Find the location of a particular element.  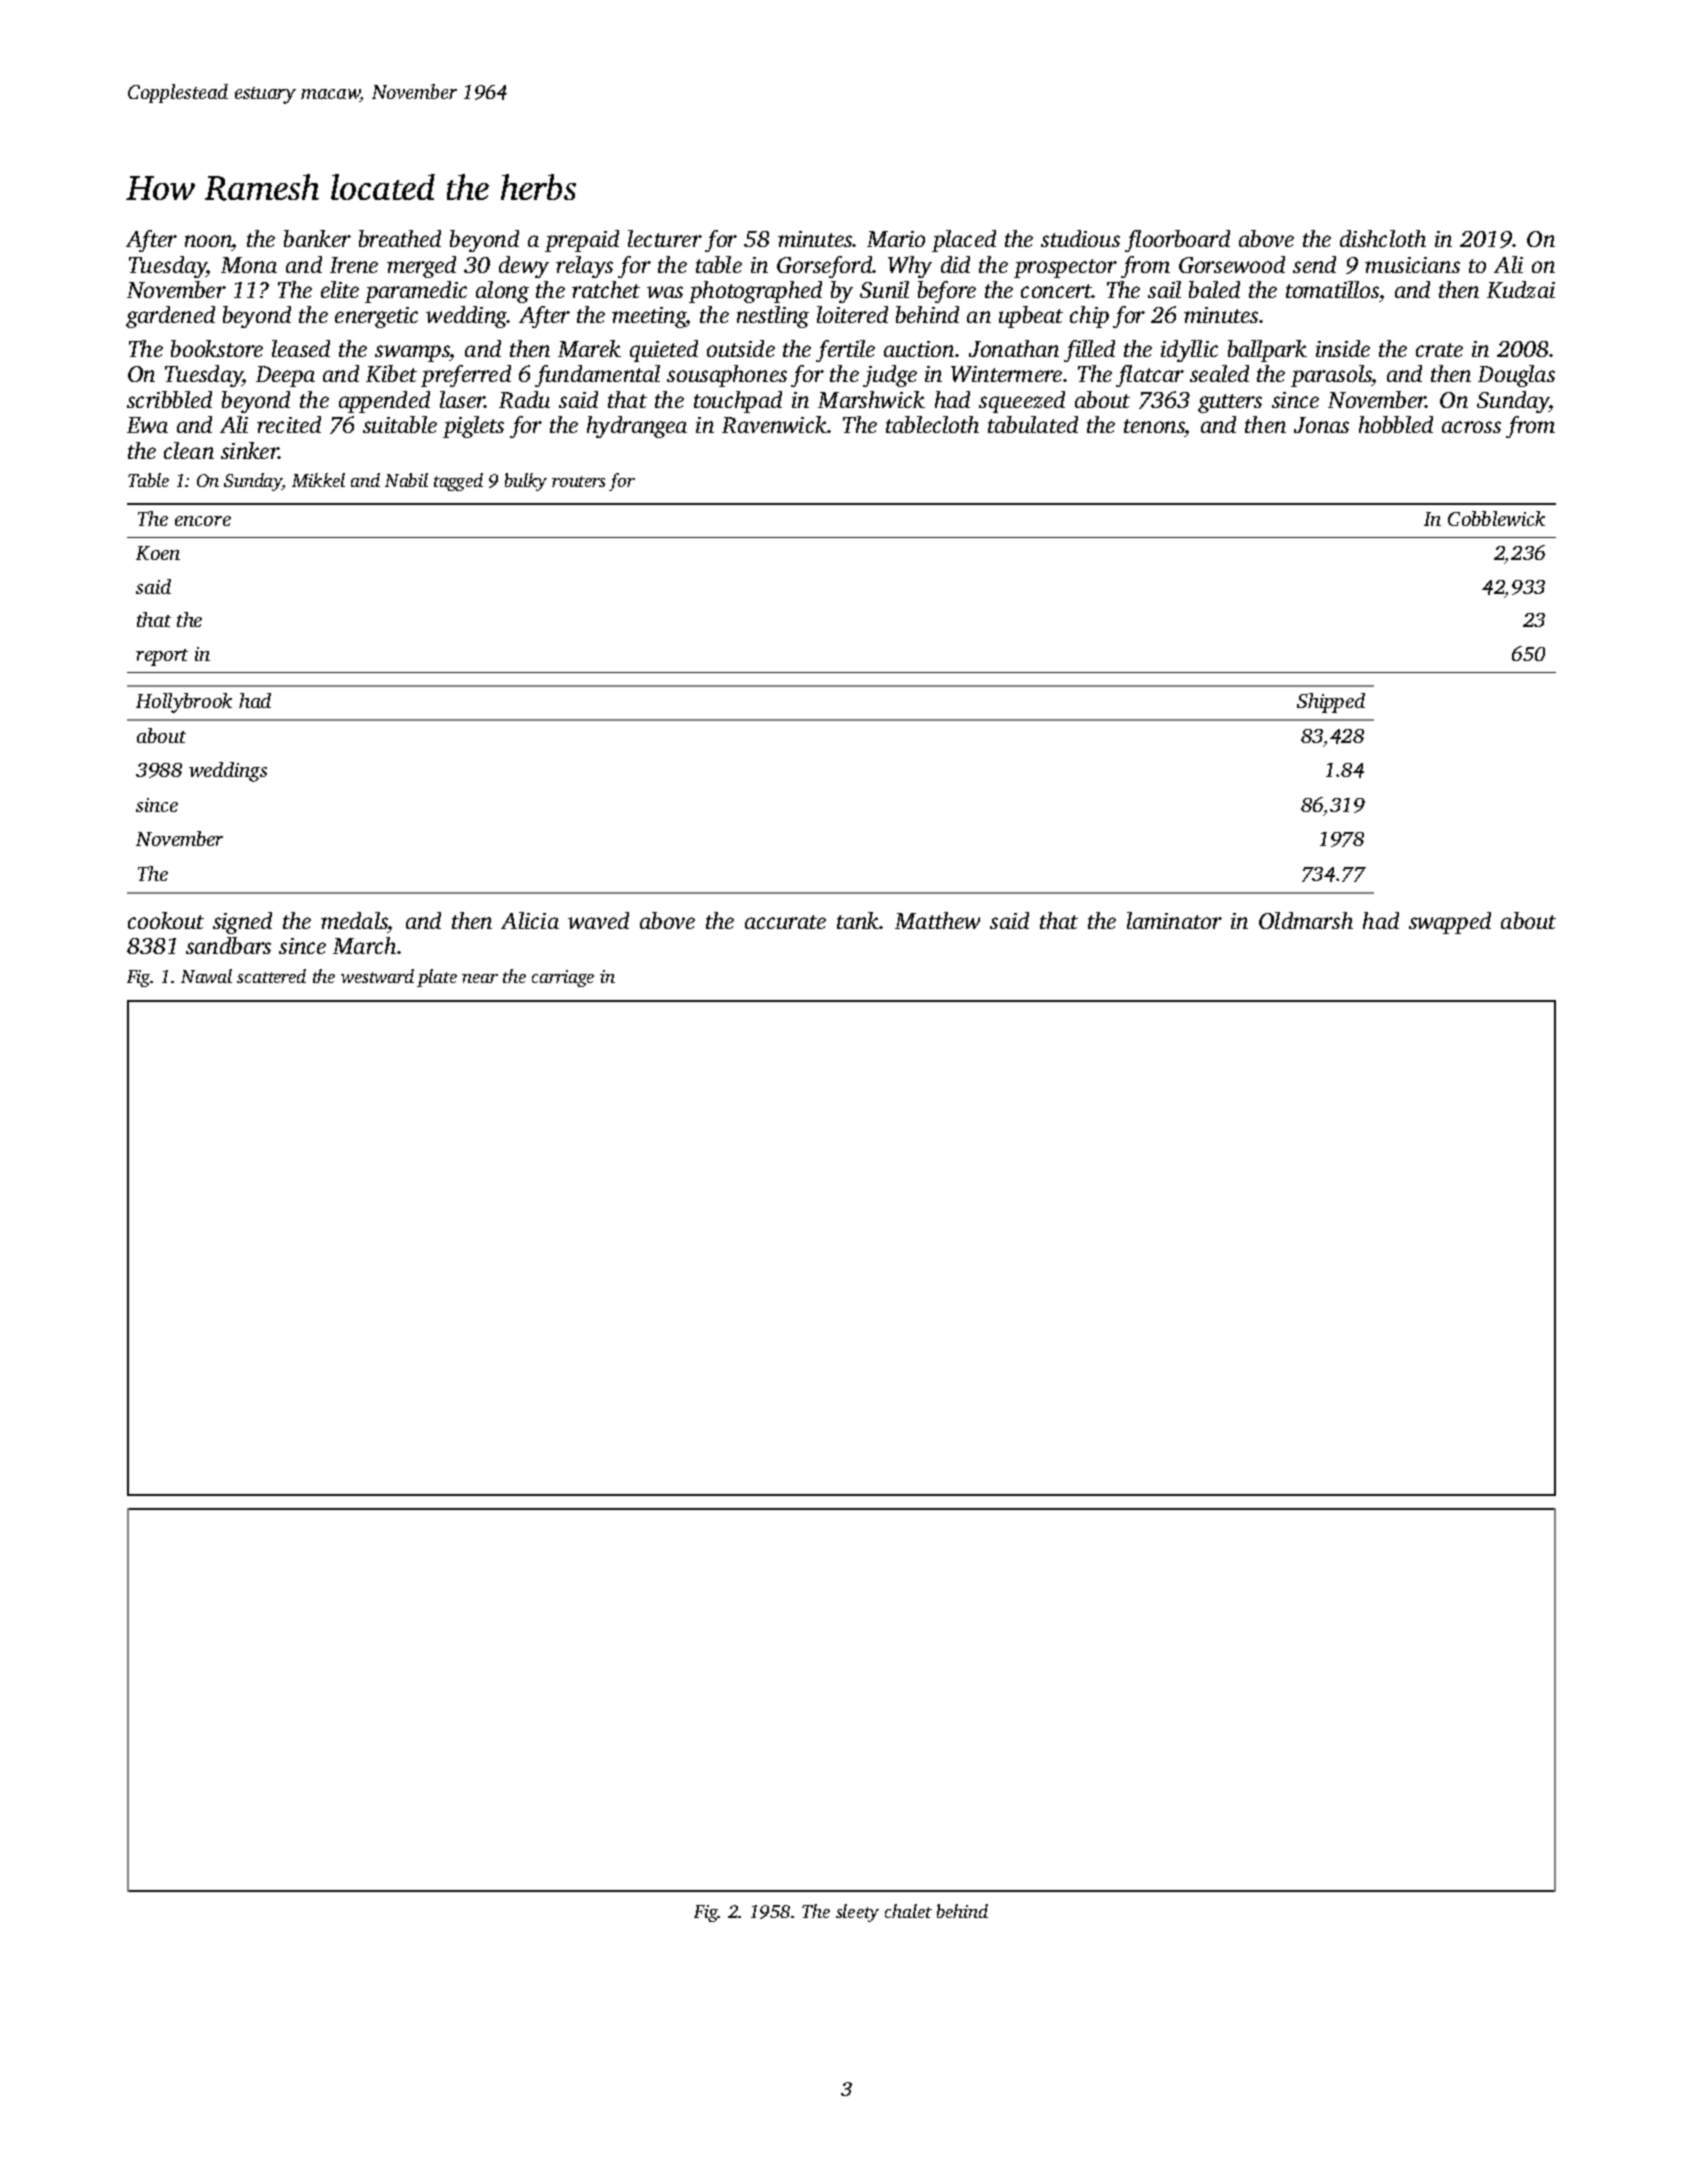

Shipped is located at coordinates (1331, 703).
